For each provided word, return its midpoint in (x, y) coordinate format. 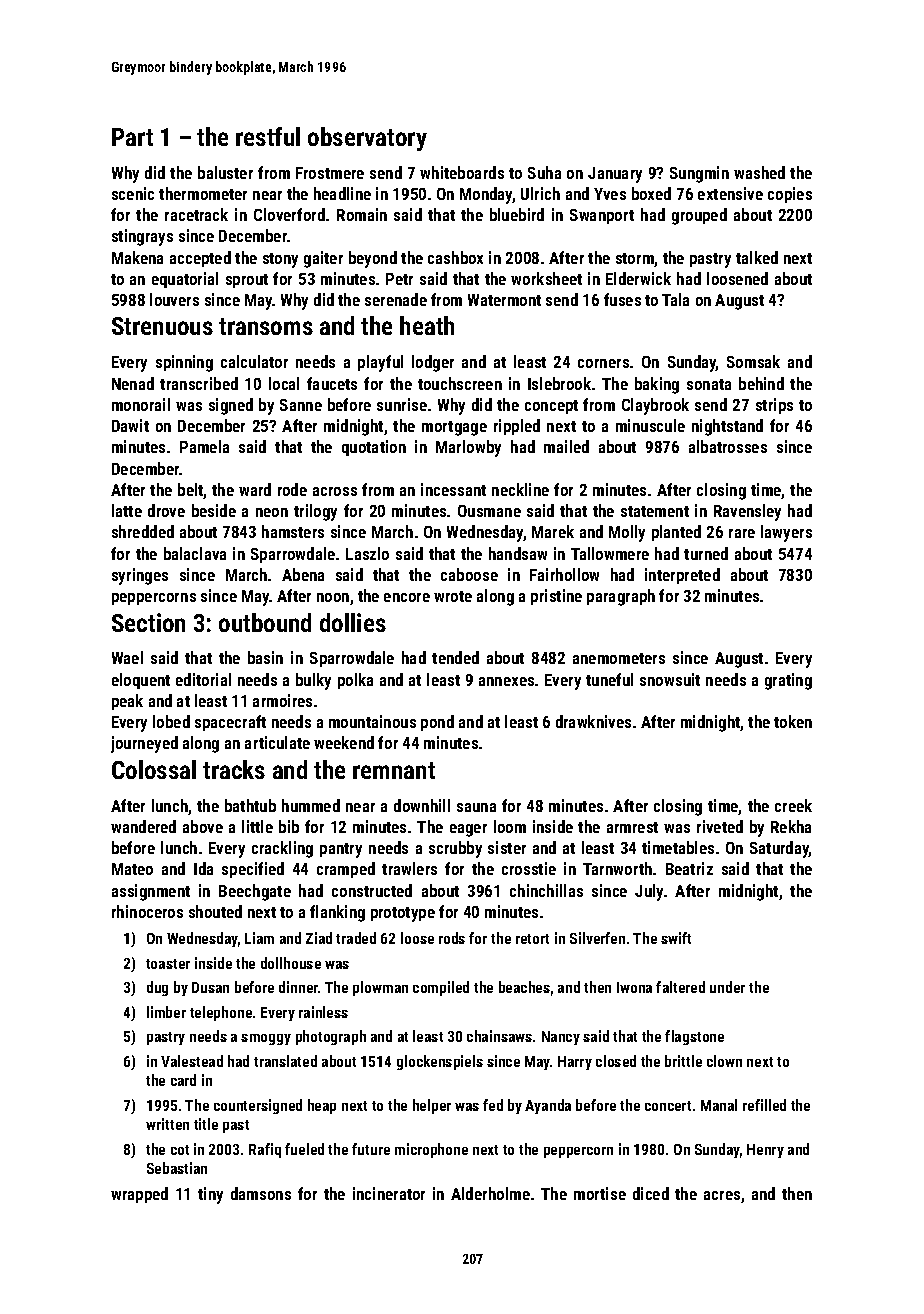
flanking (337, 913)
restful (268, 136)
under (727, 987)
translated (285, 1061)
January (615, 175)
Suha (544, 172)
